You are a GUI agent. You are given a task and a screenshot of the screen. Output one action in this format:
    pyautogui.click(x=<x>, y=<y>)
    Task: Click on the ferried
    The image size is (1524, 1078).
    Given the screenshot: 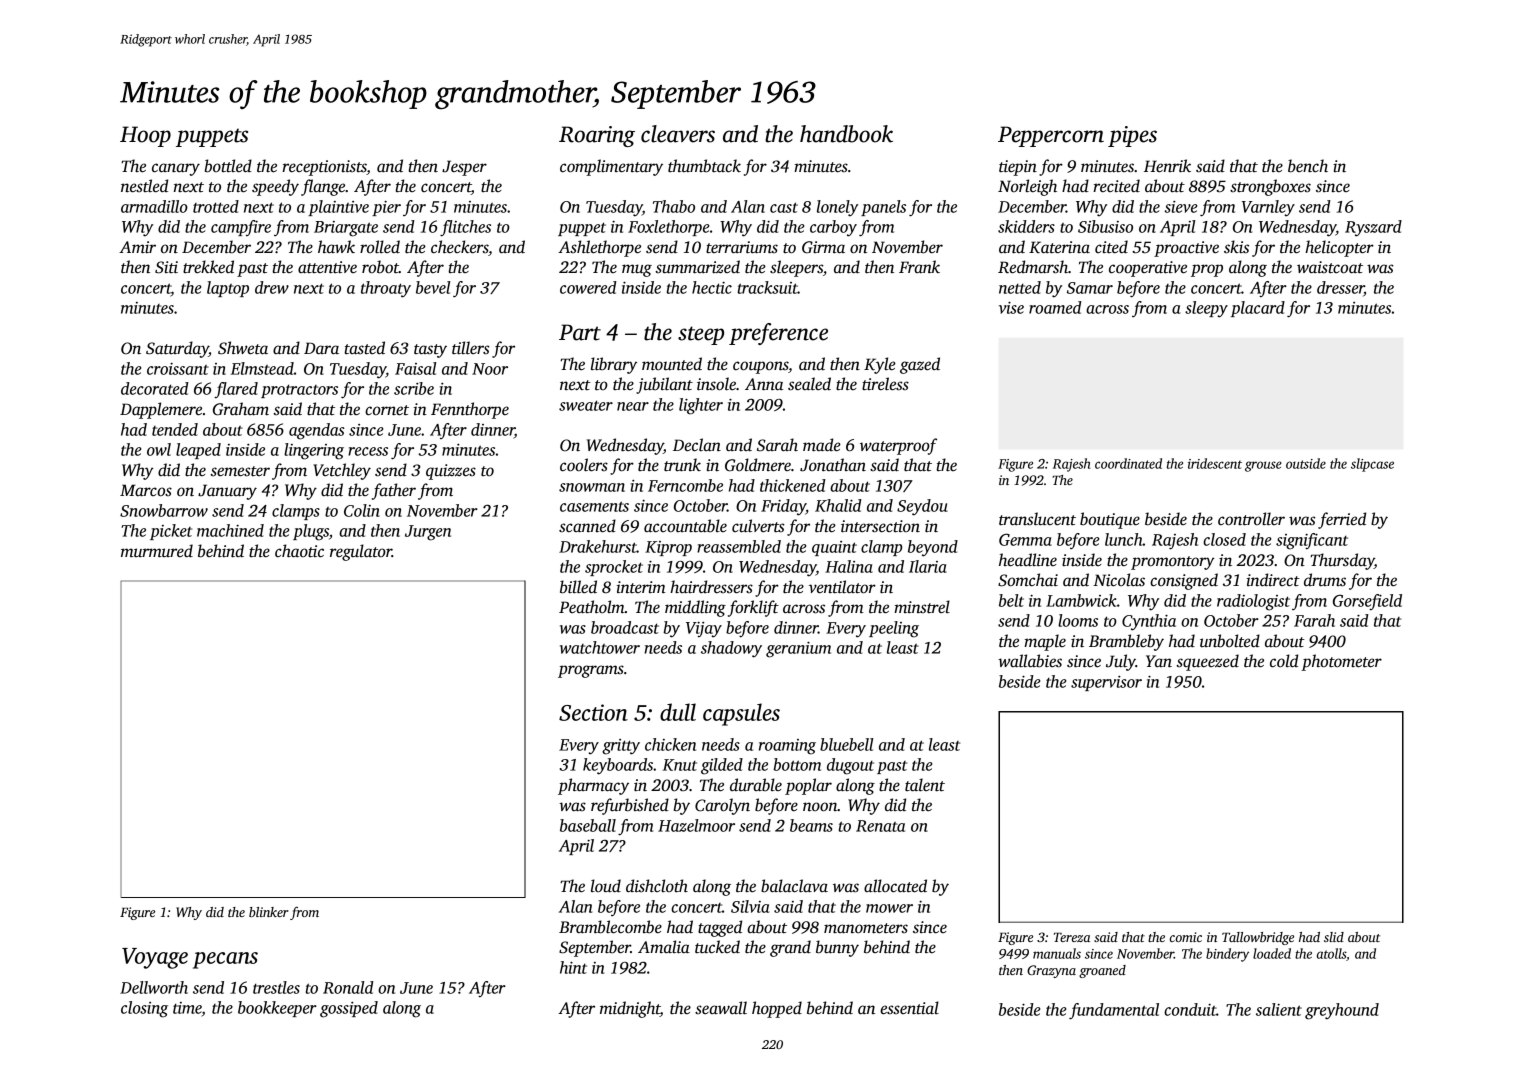 What is the action you would take?
    pyautogui.click(x=1342, y=520)
